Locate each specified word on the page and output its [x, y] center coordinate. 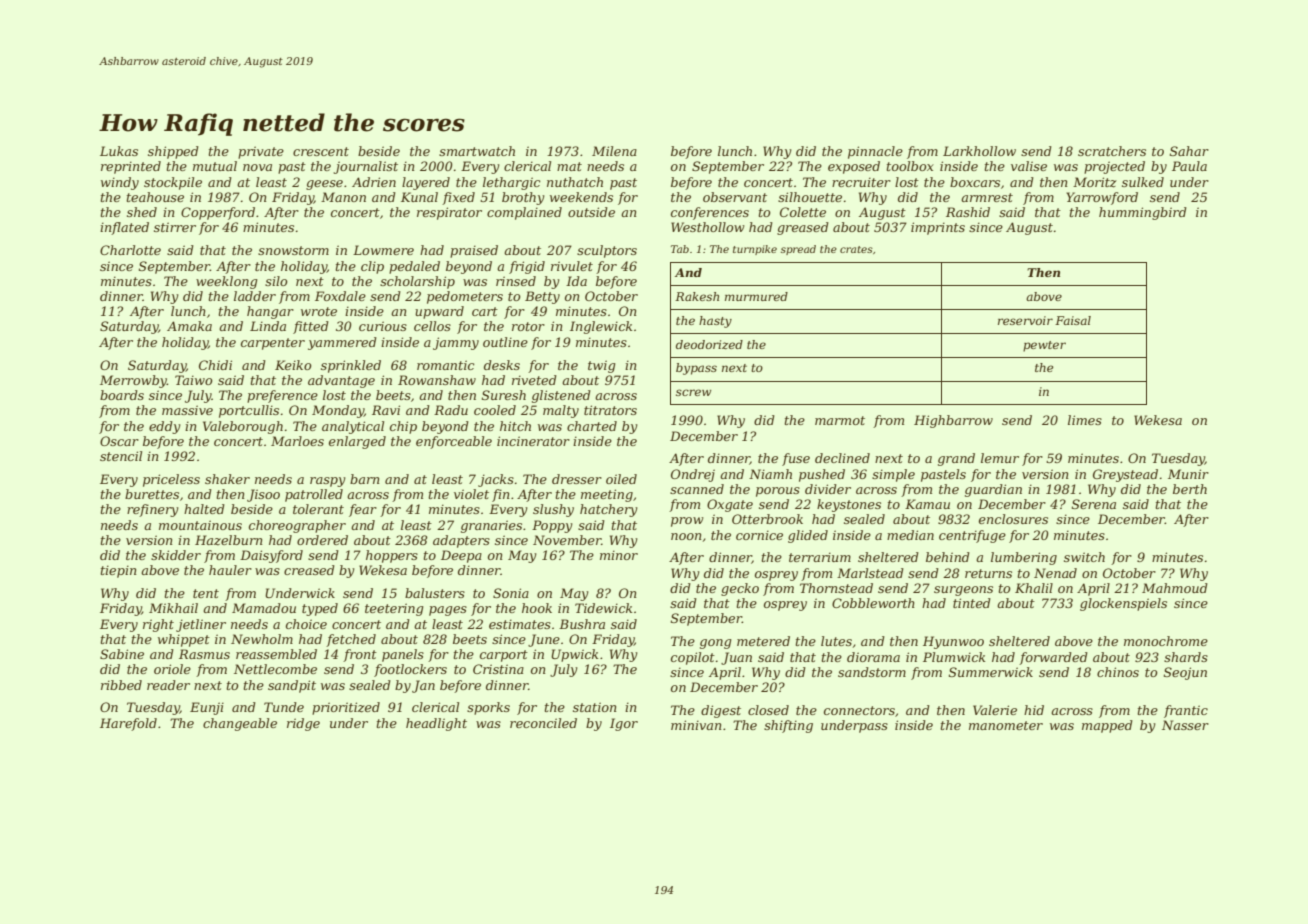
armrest [987, 197]
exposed [854, 167]
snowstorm [293, 250]
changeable [240, 724]
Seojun [1185, 673]
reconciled [543, 723]
